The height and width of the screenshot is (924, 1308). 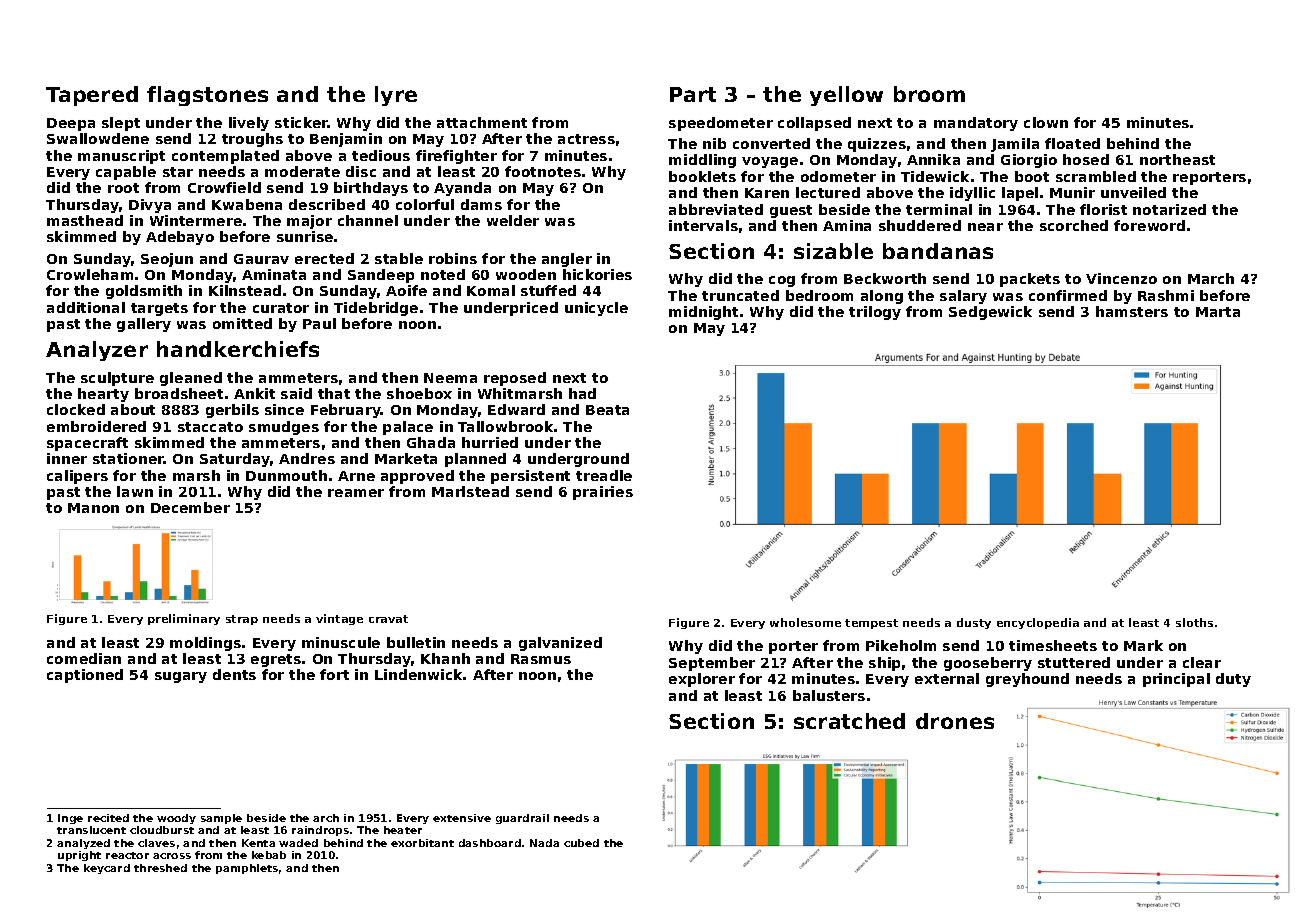 What do you see at coordinates (1202, 662) in the screenshot?
I see `clear` at bounding box center [1202, 662].
